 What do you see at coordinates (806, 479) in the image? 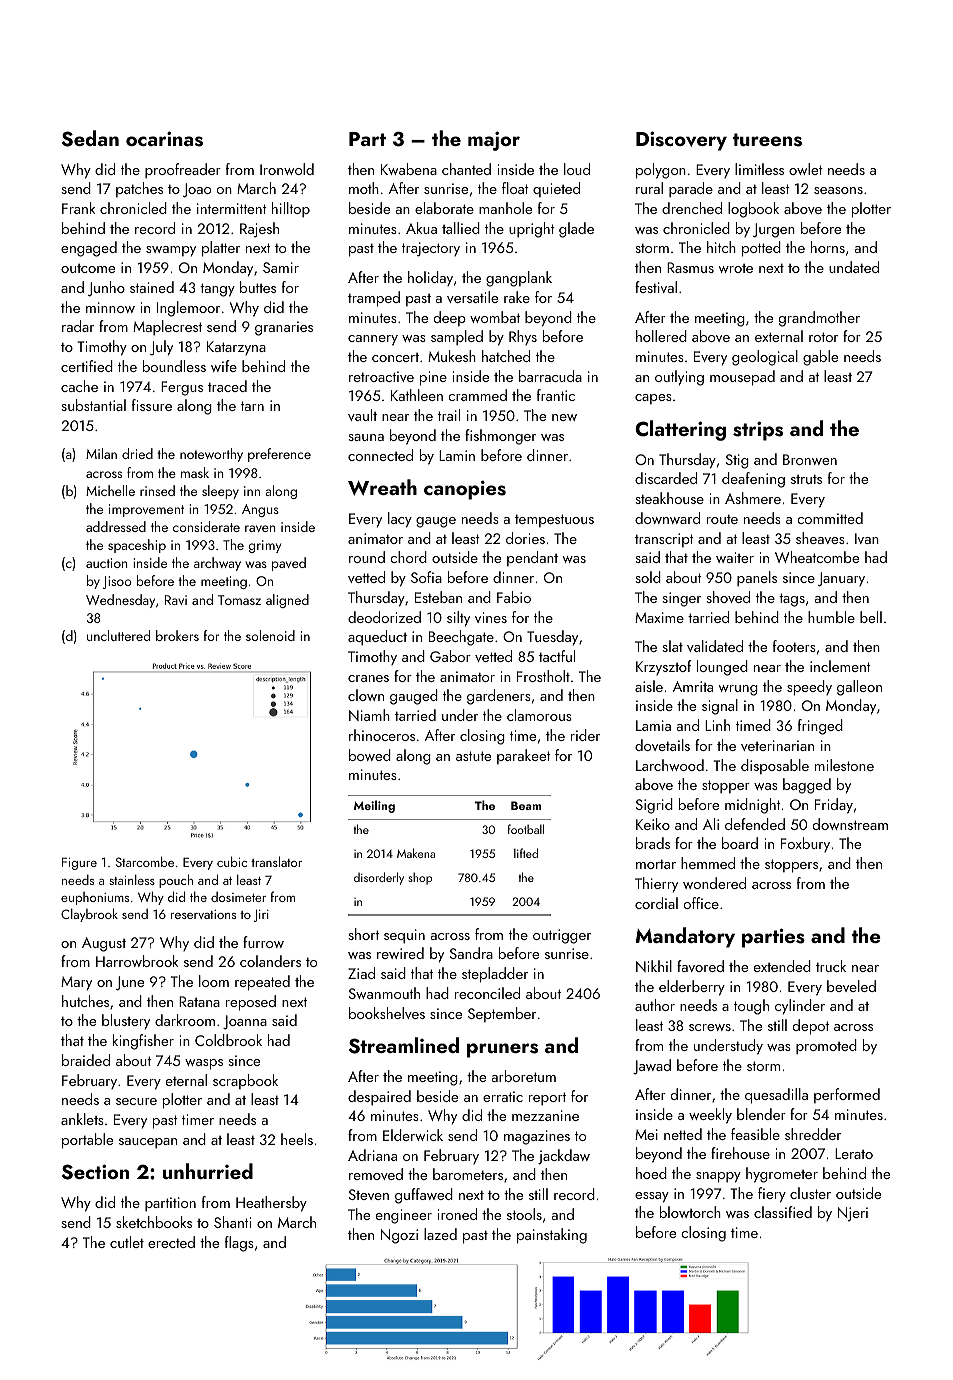
I see `struts` at bounding box center [806, 479].
